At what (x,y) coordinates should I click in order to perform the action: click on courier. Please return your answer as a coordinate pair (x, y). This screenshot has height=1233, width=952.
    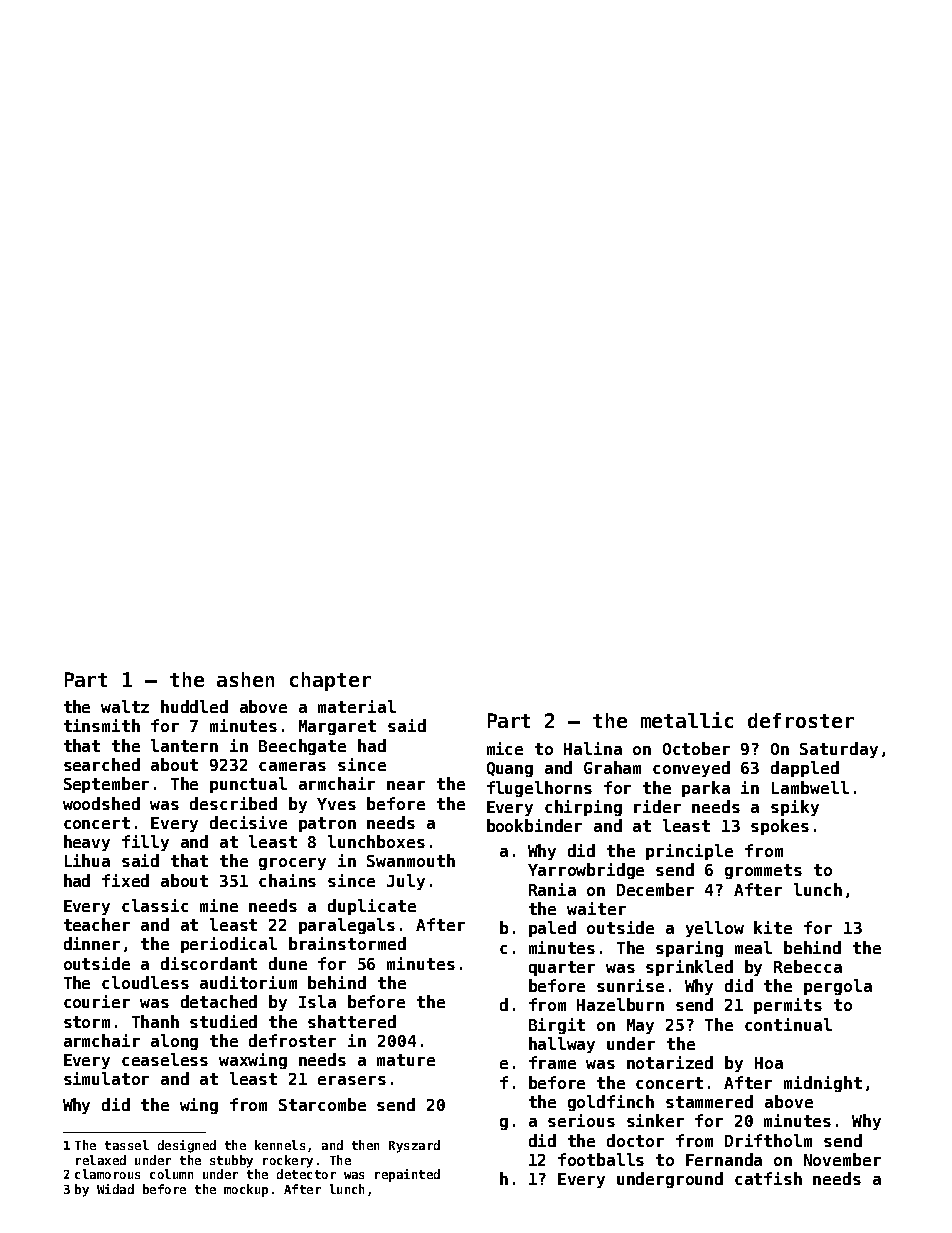
    Looking at the image, I should click on (97, 1001).
